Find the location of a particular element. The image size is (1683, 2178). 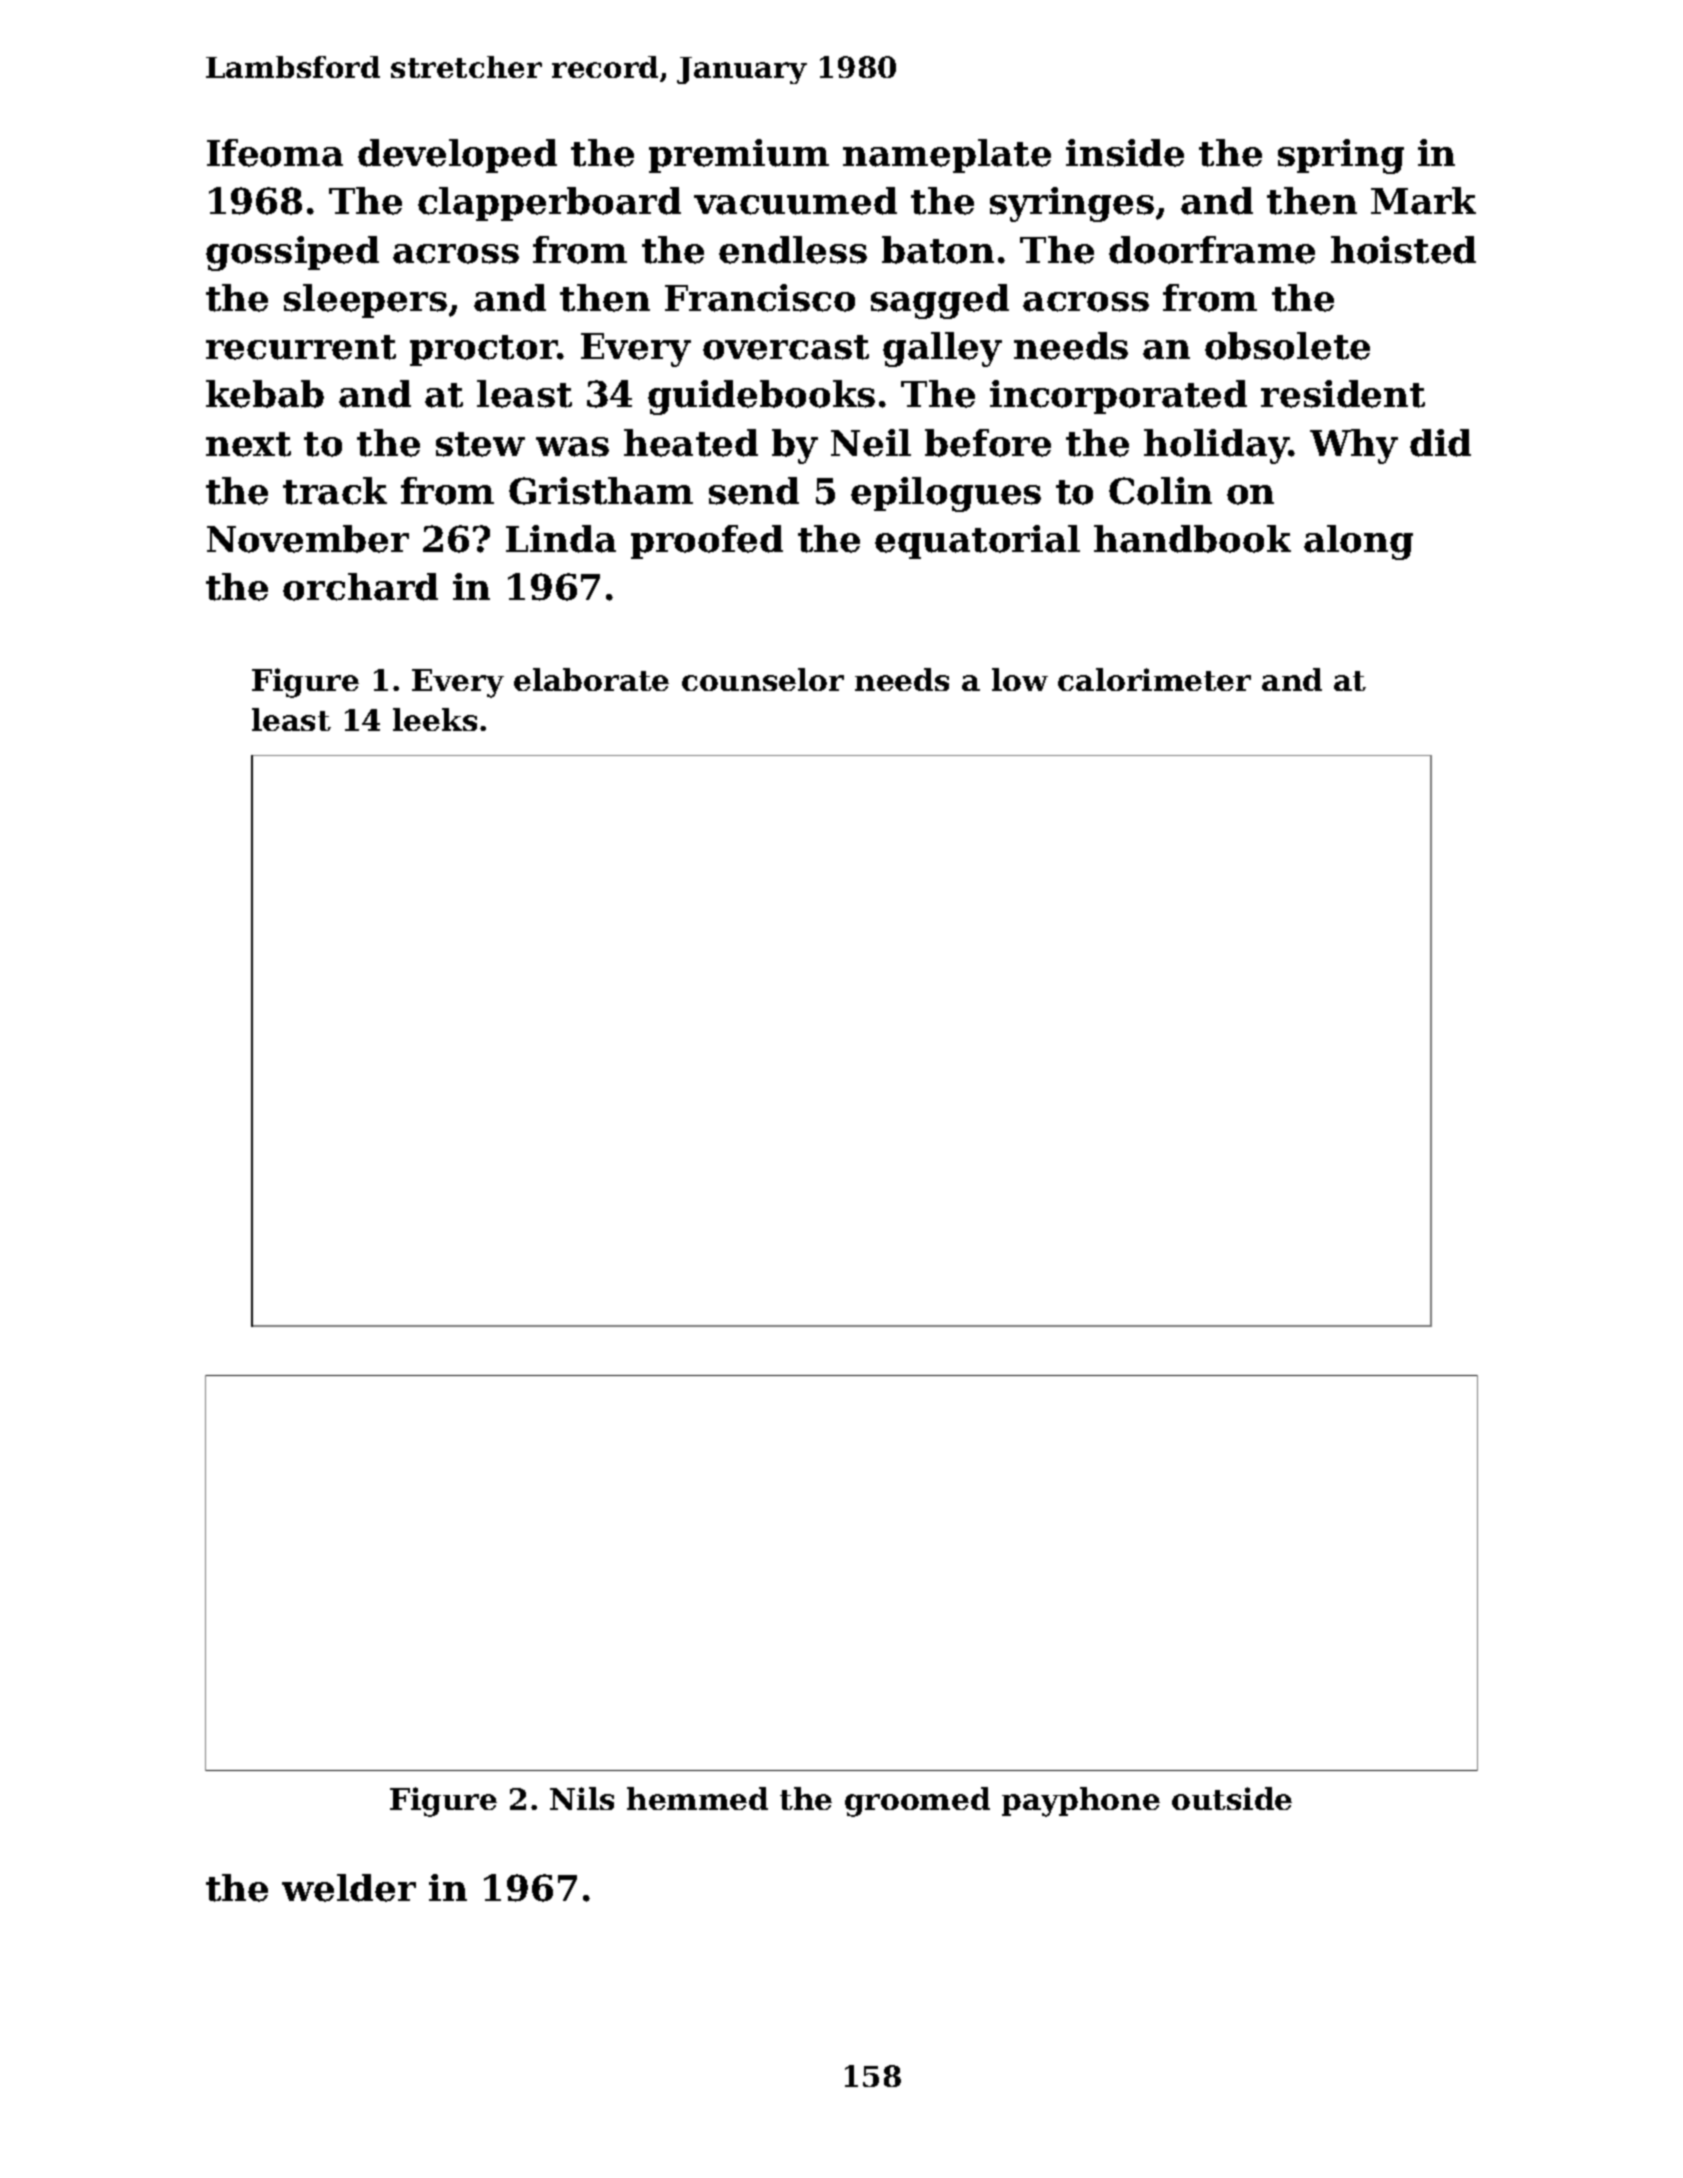

calorimeter is located at coordinates (1154, 679).
